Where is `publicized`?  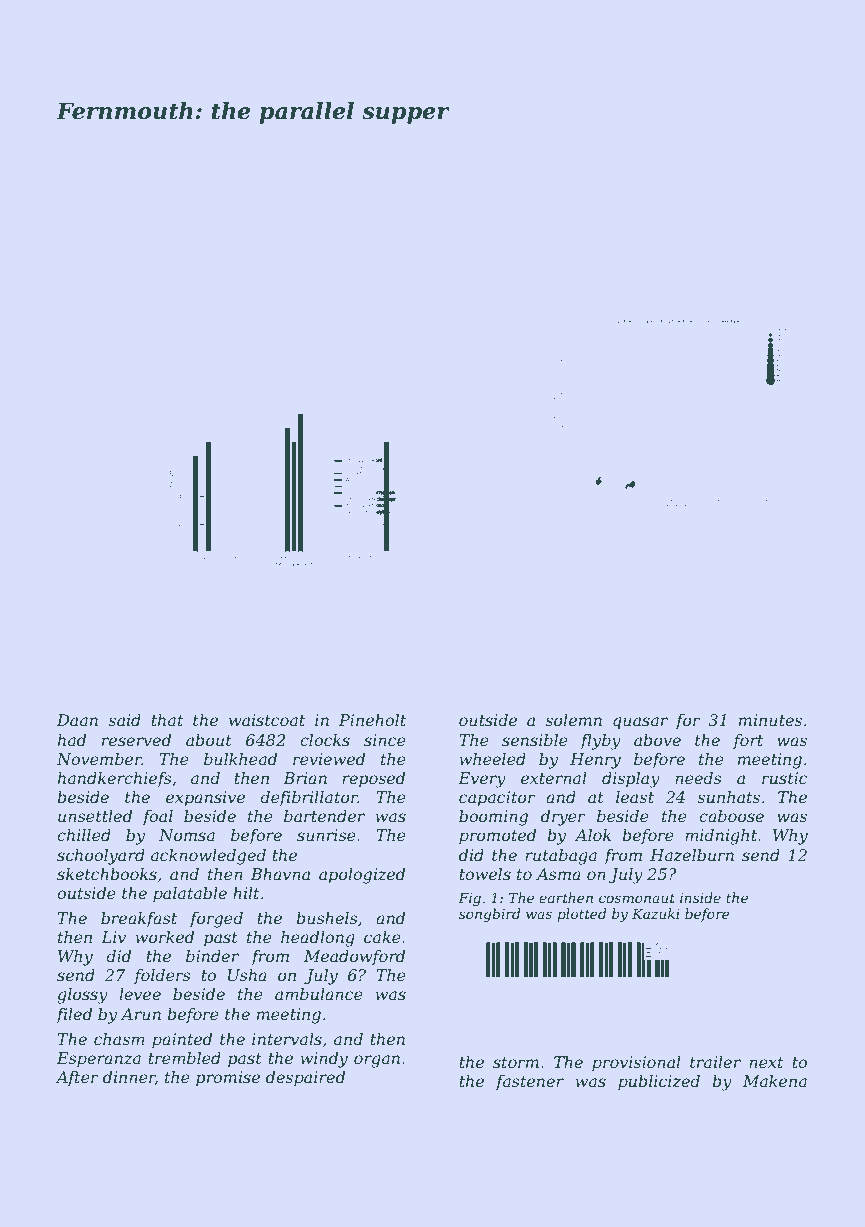 publicized is located at coordinates (659, 1083).
